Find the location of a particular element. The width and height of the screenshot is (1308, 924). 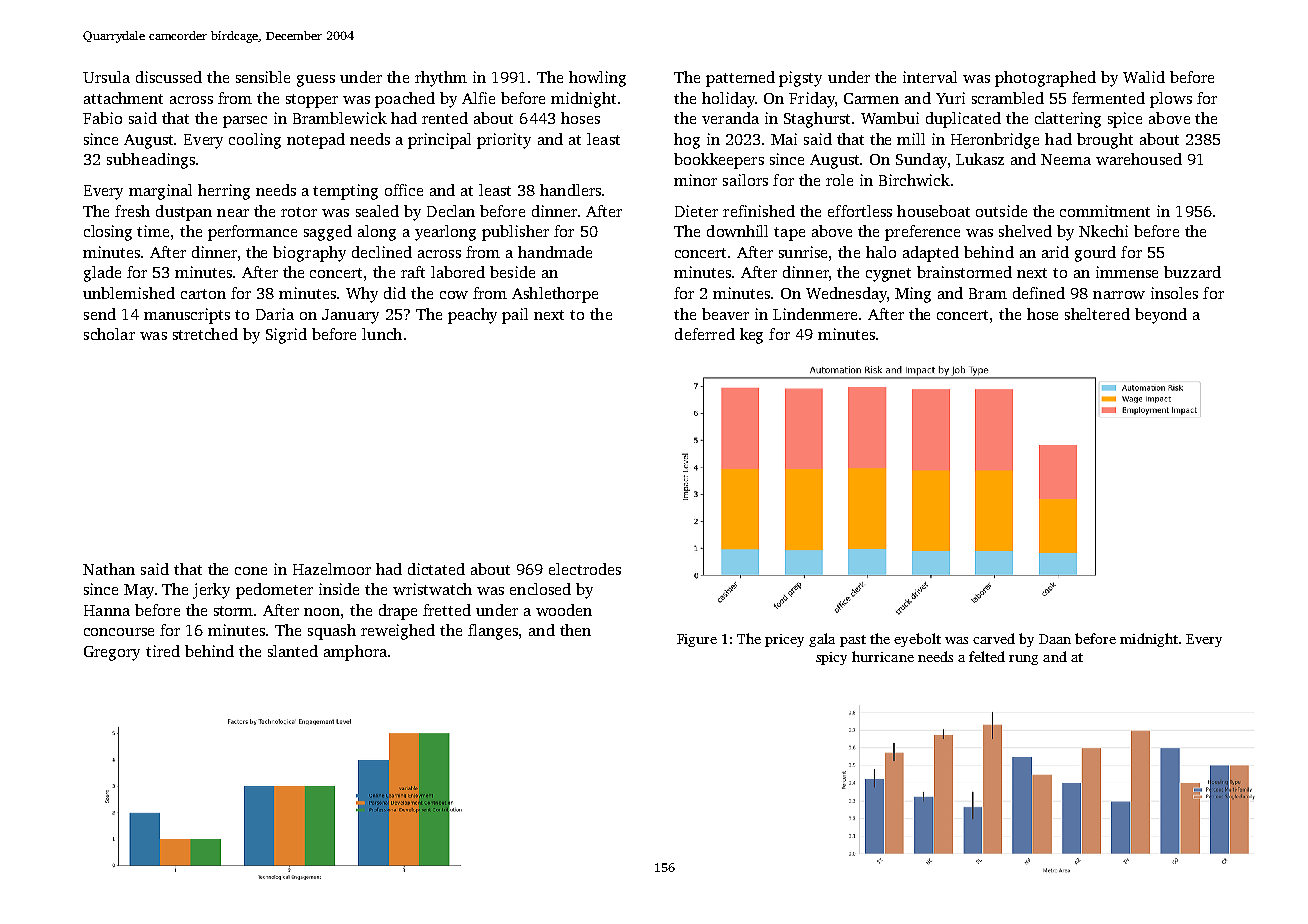

Figure is located at coordinates (697, 640).
